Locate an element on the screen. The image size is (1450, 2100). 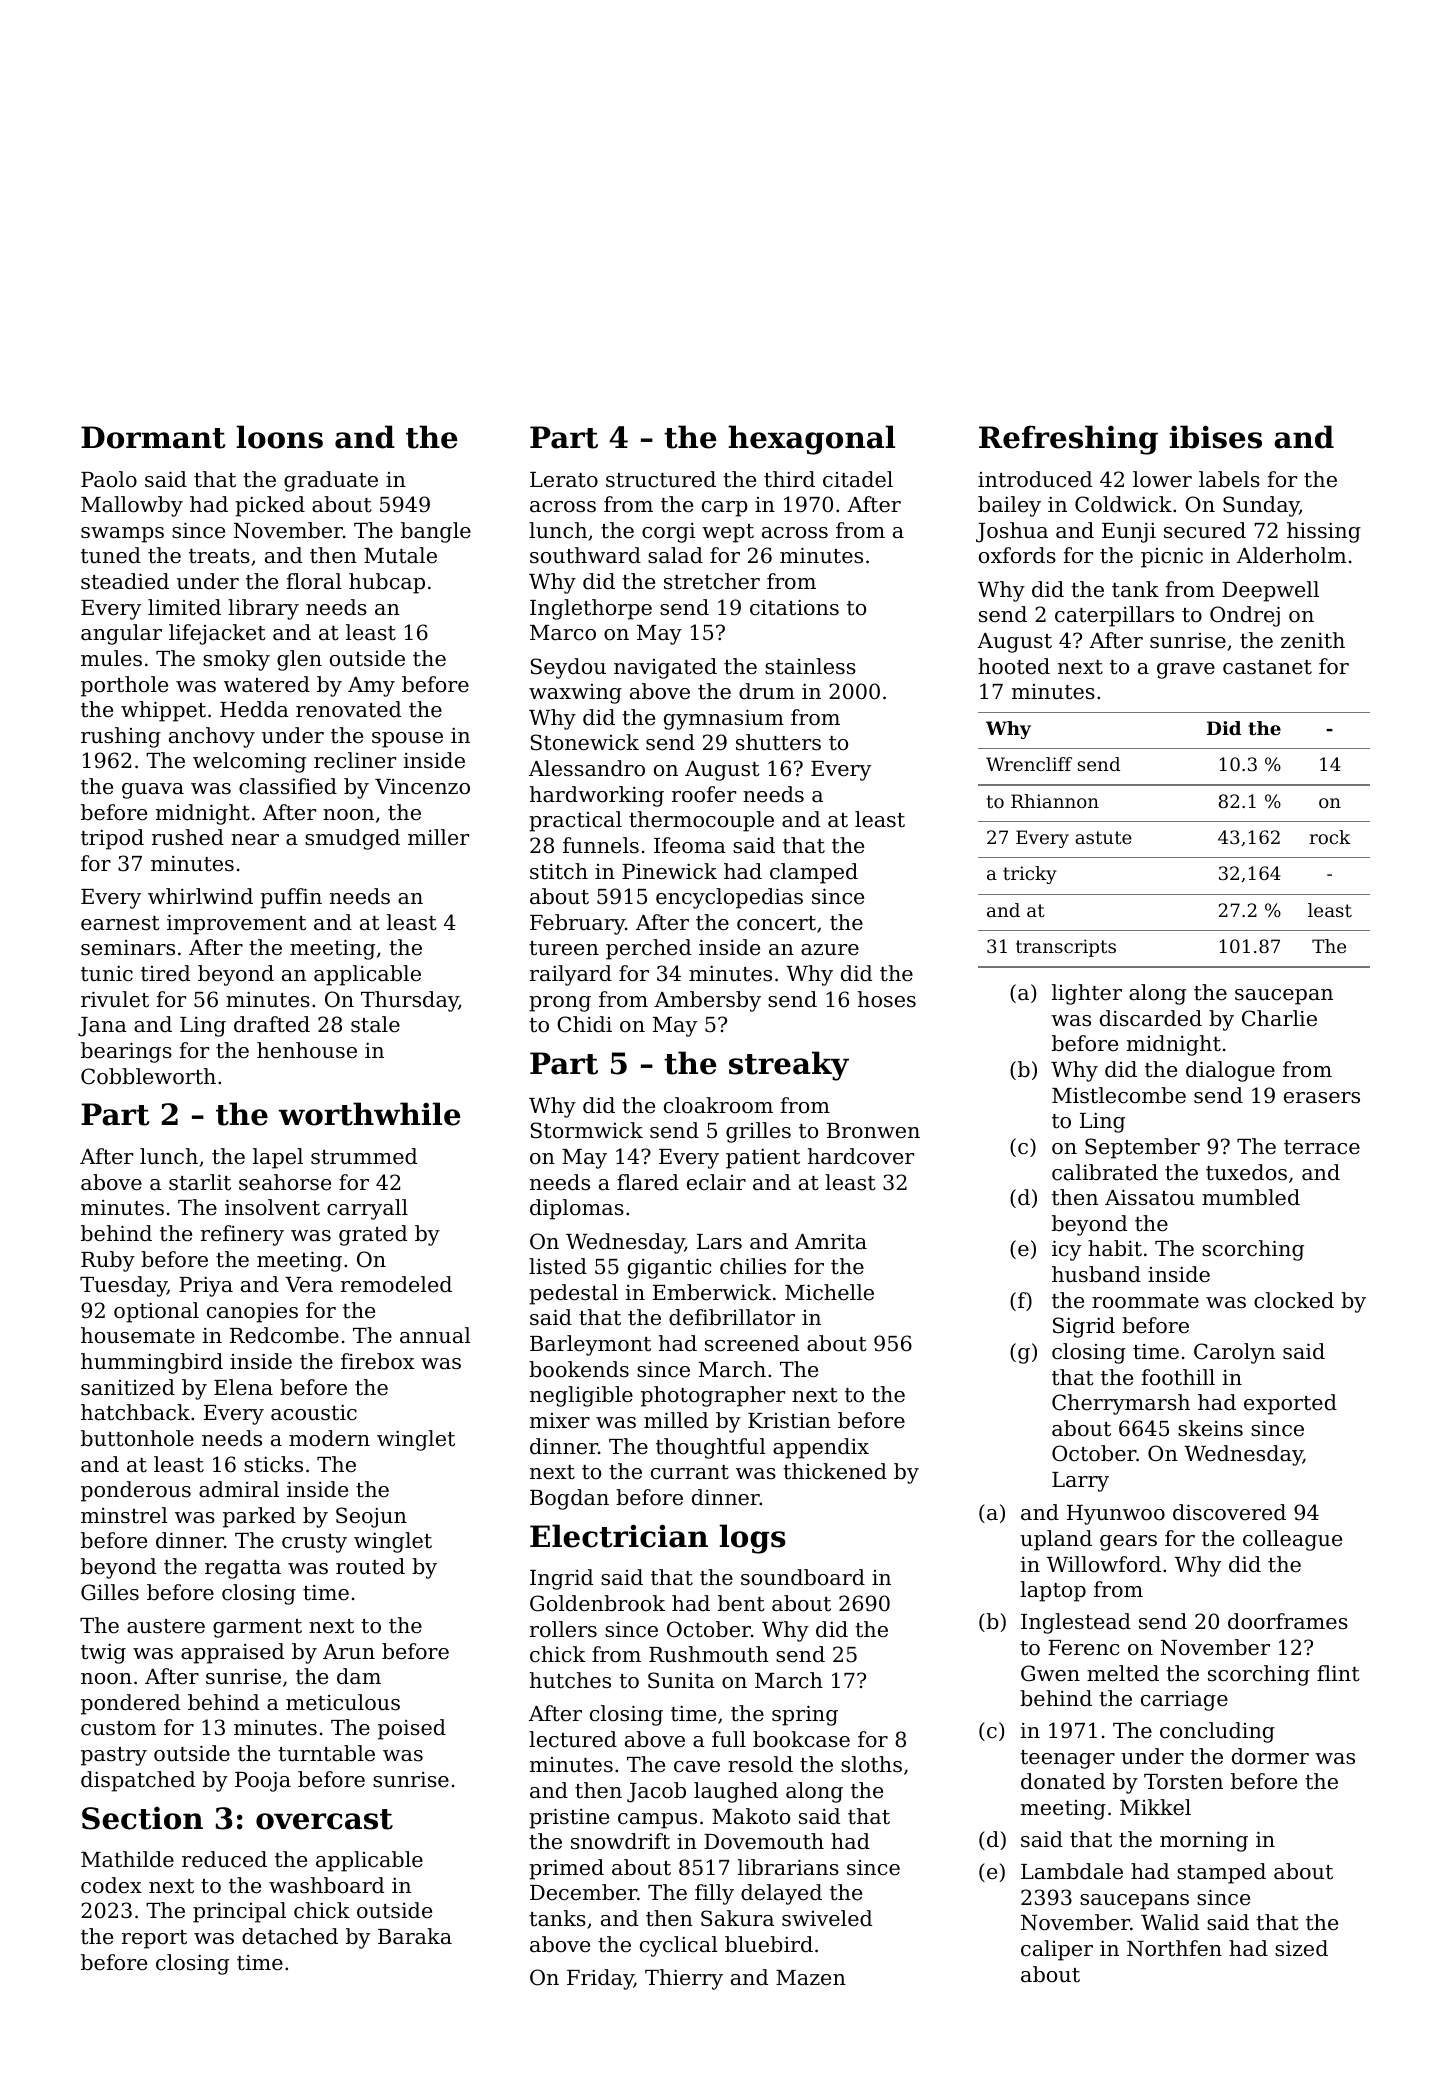
detached is located at coordinates (290, 1936).
